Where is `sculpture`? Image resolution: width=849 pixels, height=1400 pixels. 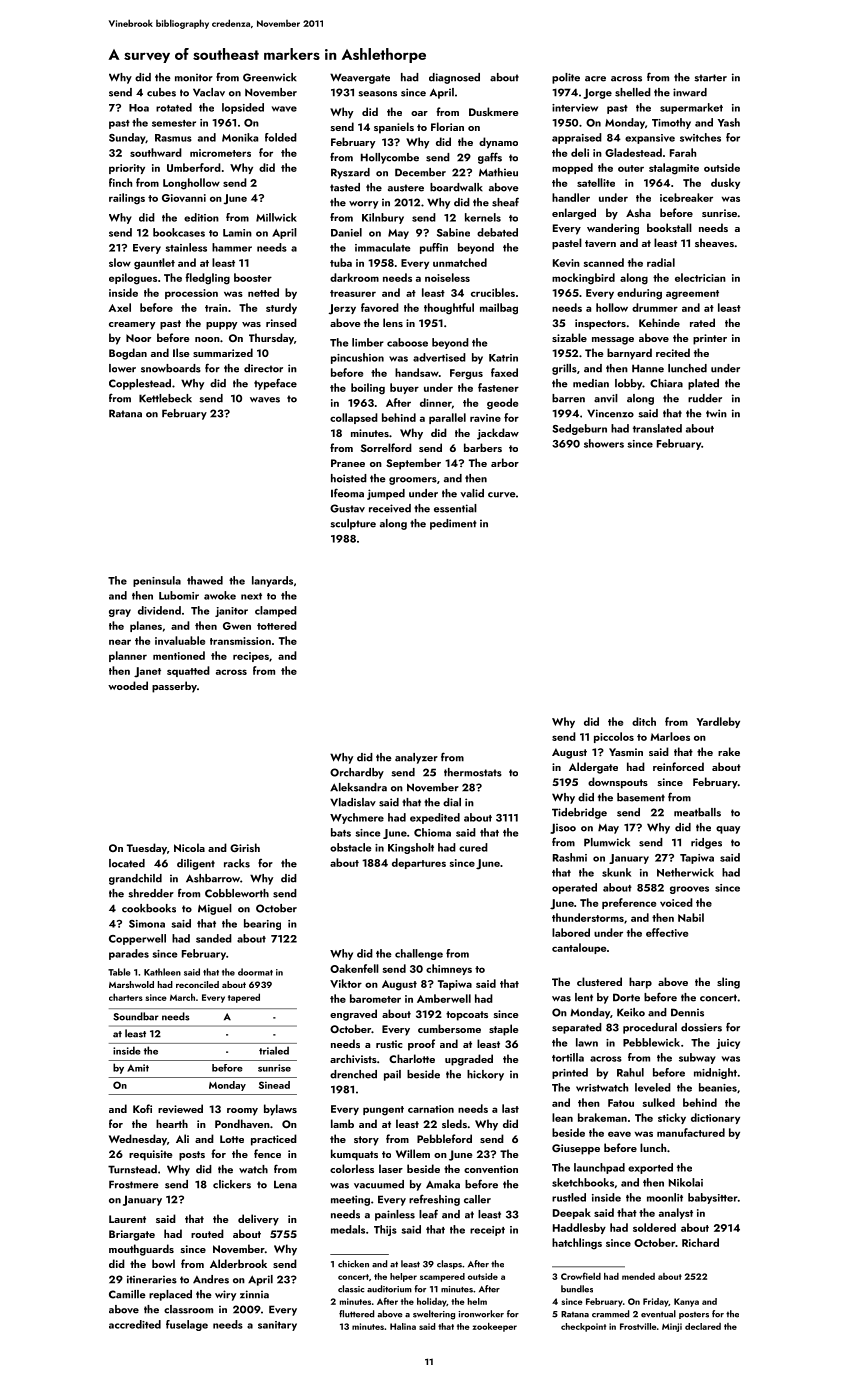
sculpture is located at coordinates (353, 524).
